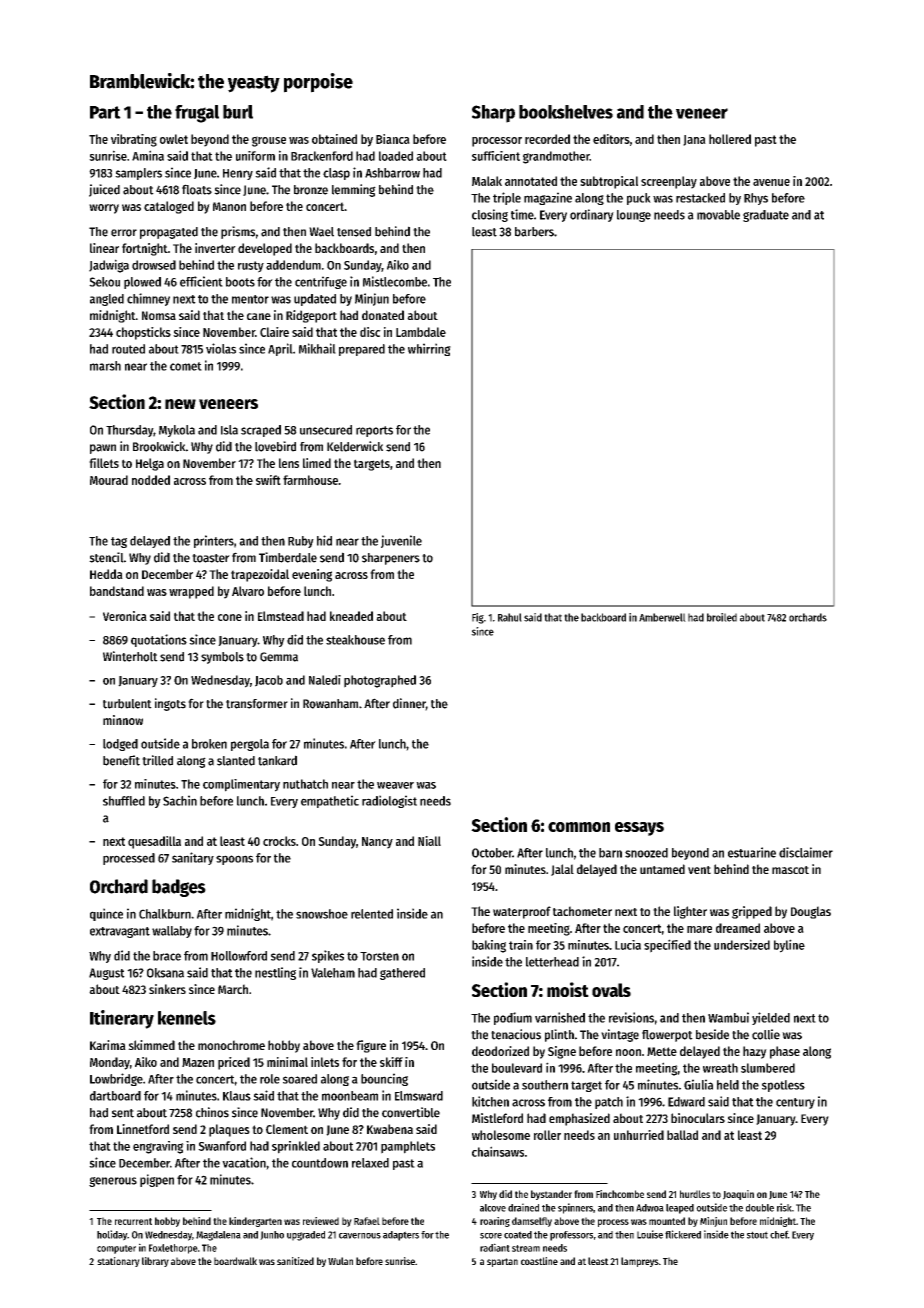  I want to click on untamed, so click(662, 869).
